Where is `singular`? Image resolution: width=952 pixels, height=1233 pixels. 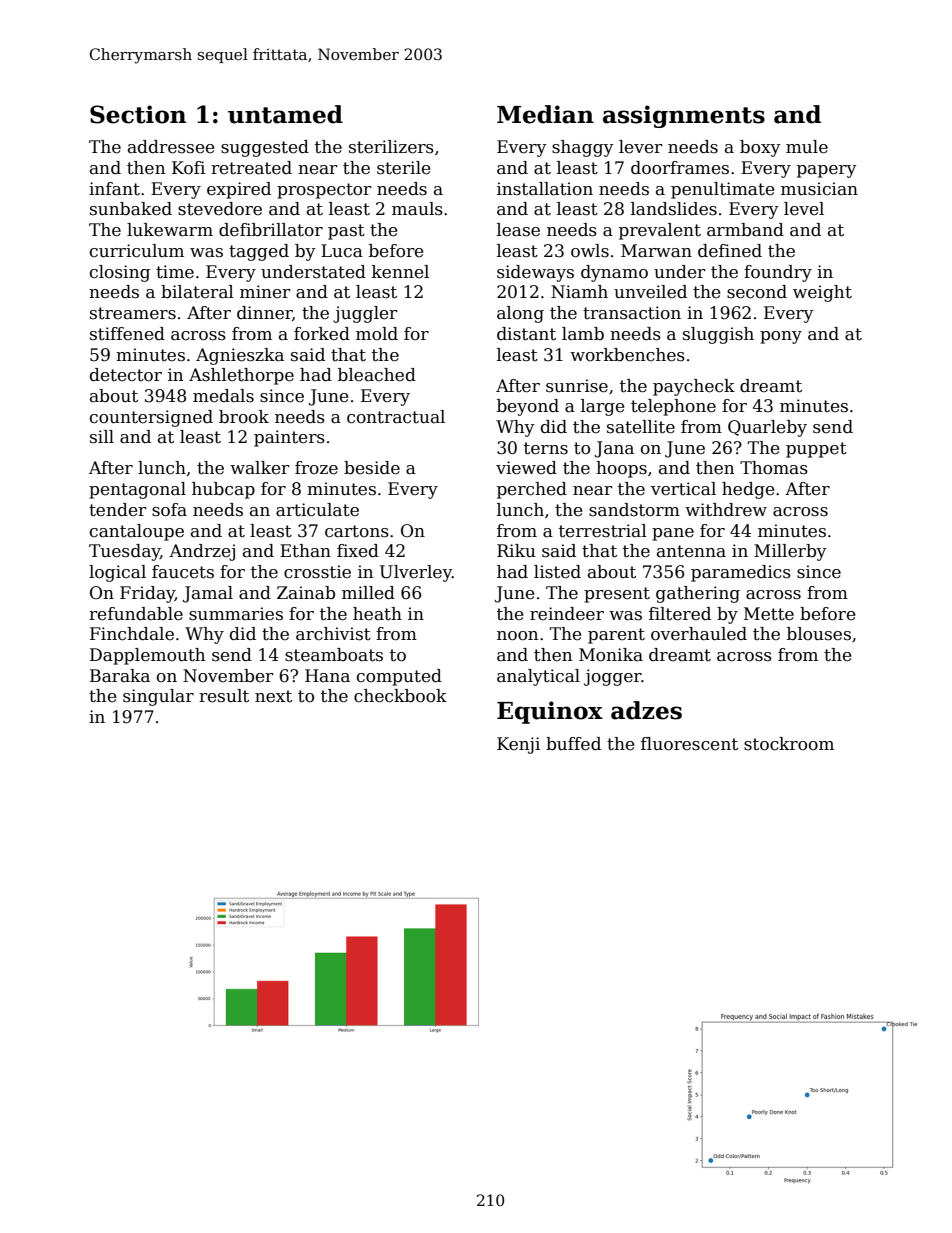 singular is located at coordinates (158, 697).
